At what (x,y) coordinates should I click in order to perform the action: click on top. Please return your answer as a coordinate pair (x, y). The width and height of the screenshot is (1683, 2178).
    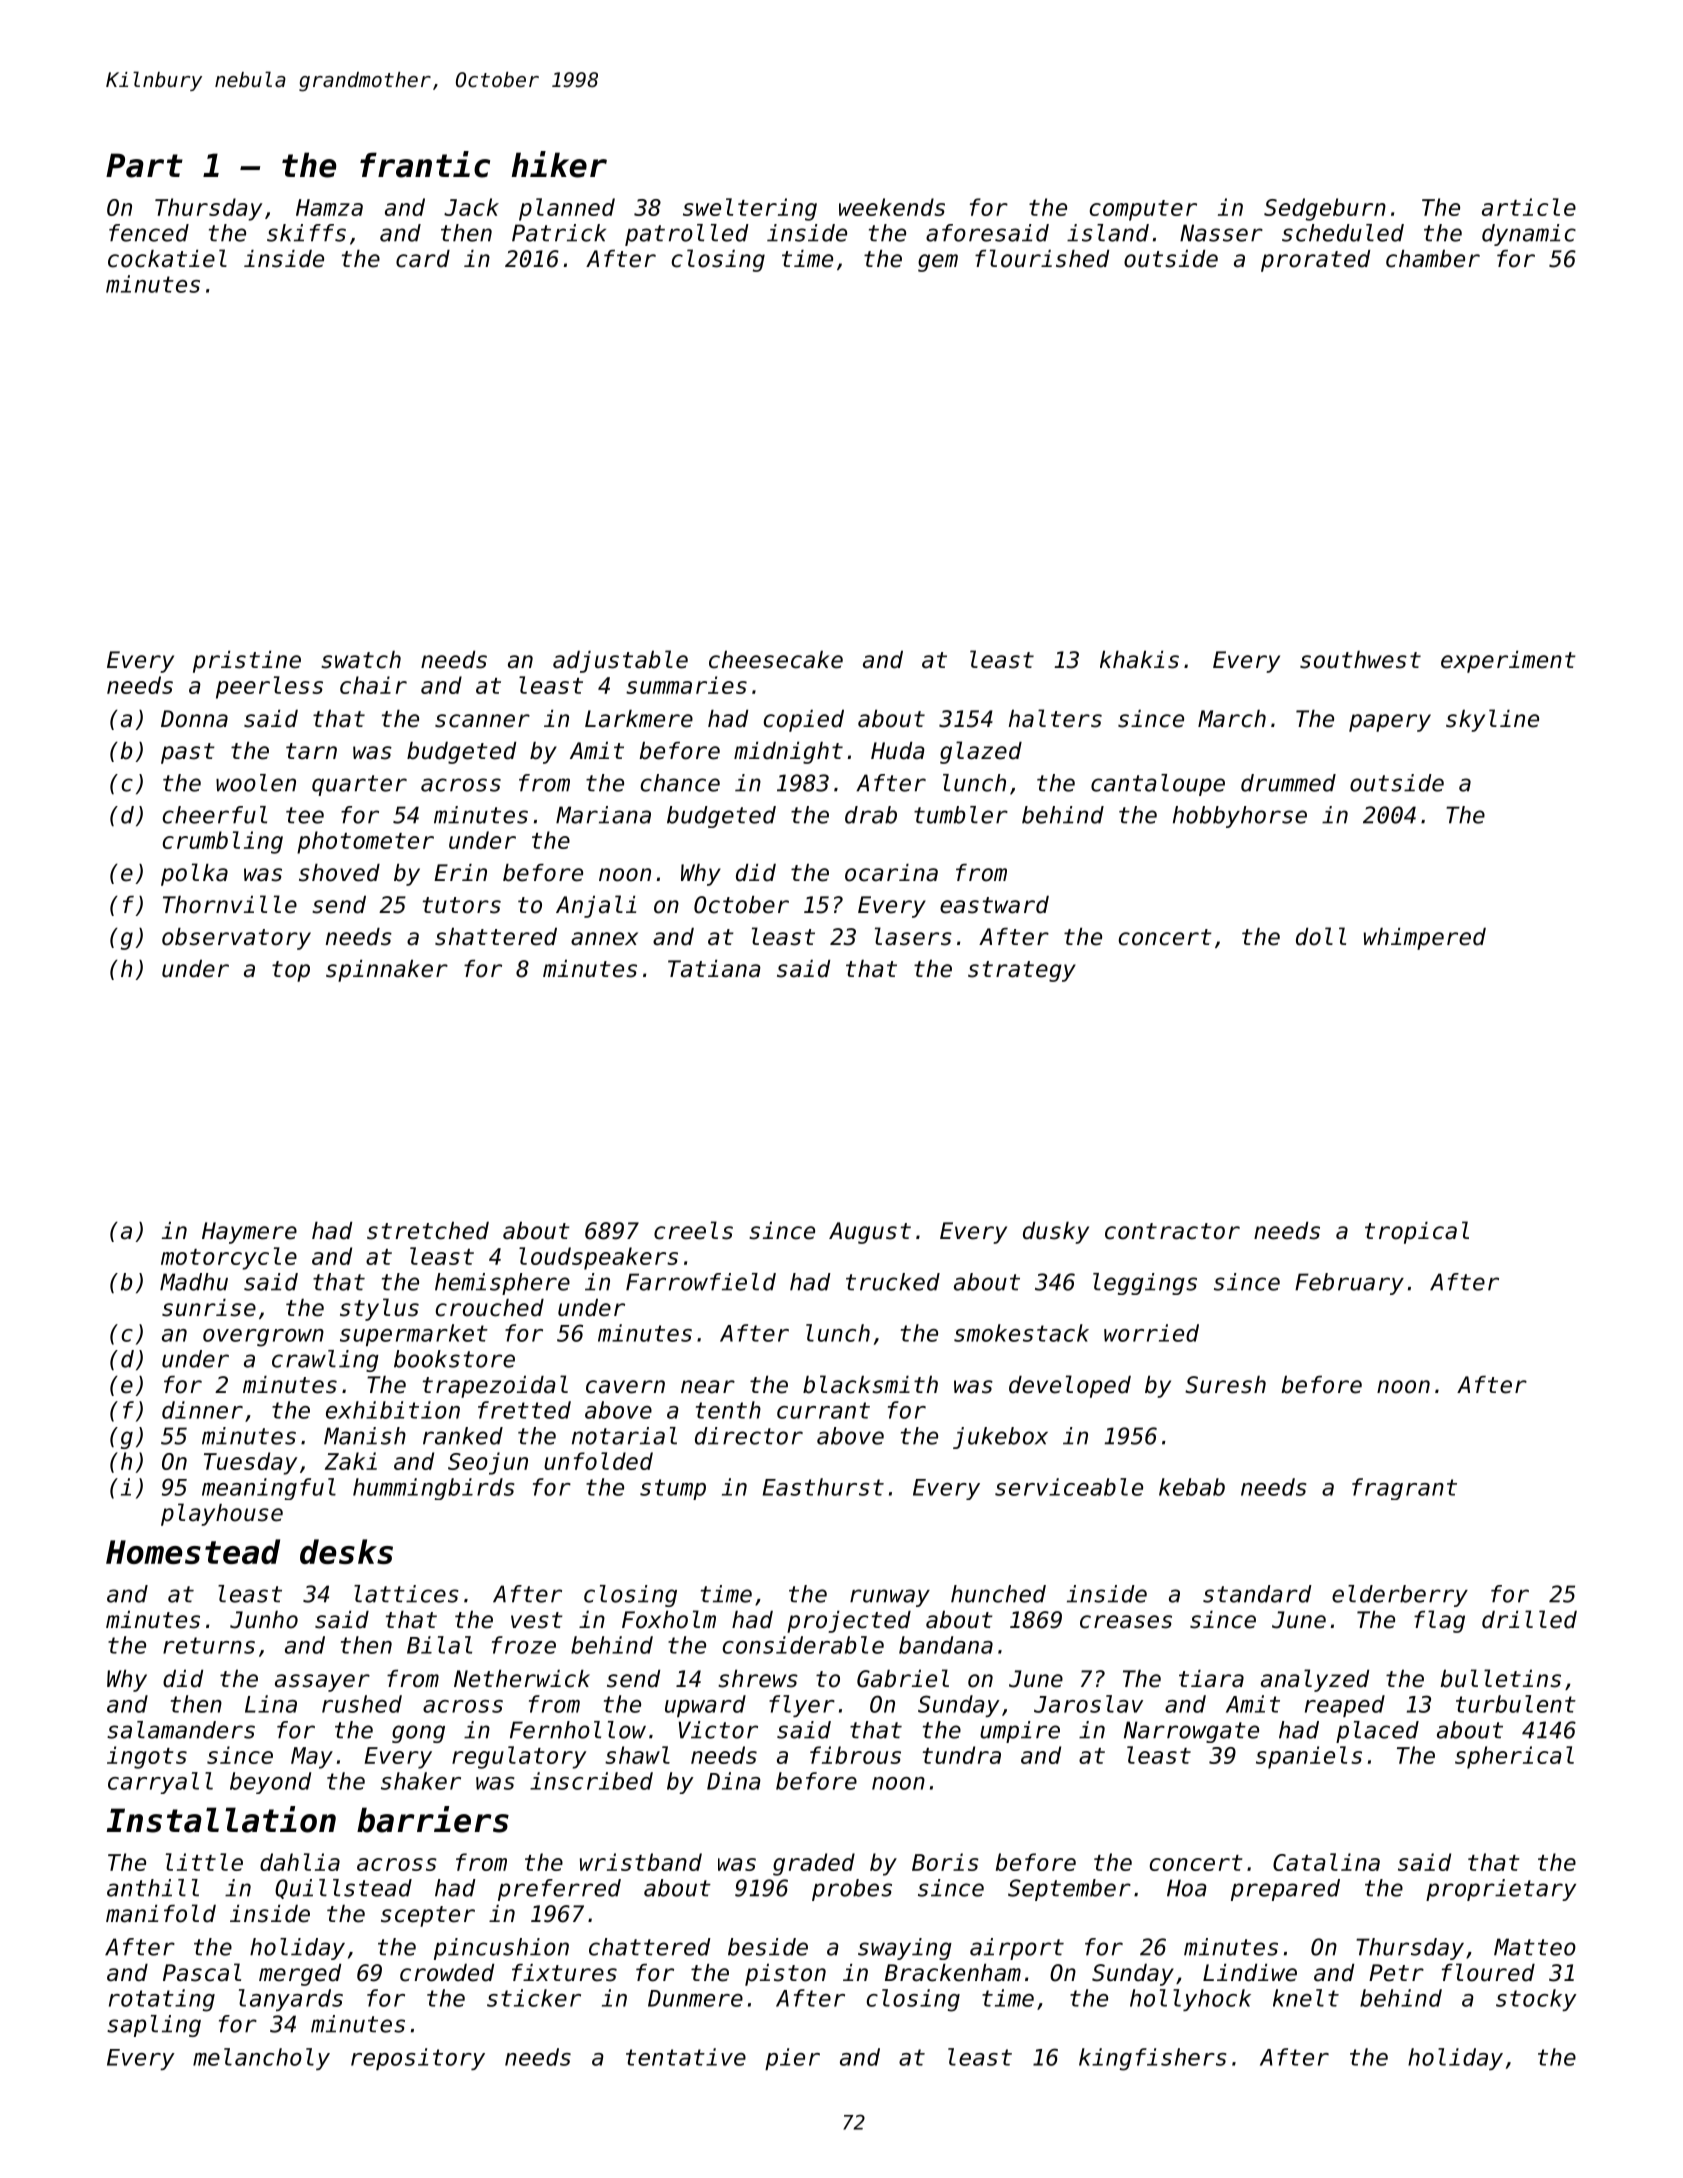
    Looking at the image, I should click on (291, 971).
